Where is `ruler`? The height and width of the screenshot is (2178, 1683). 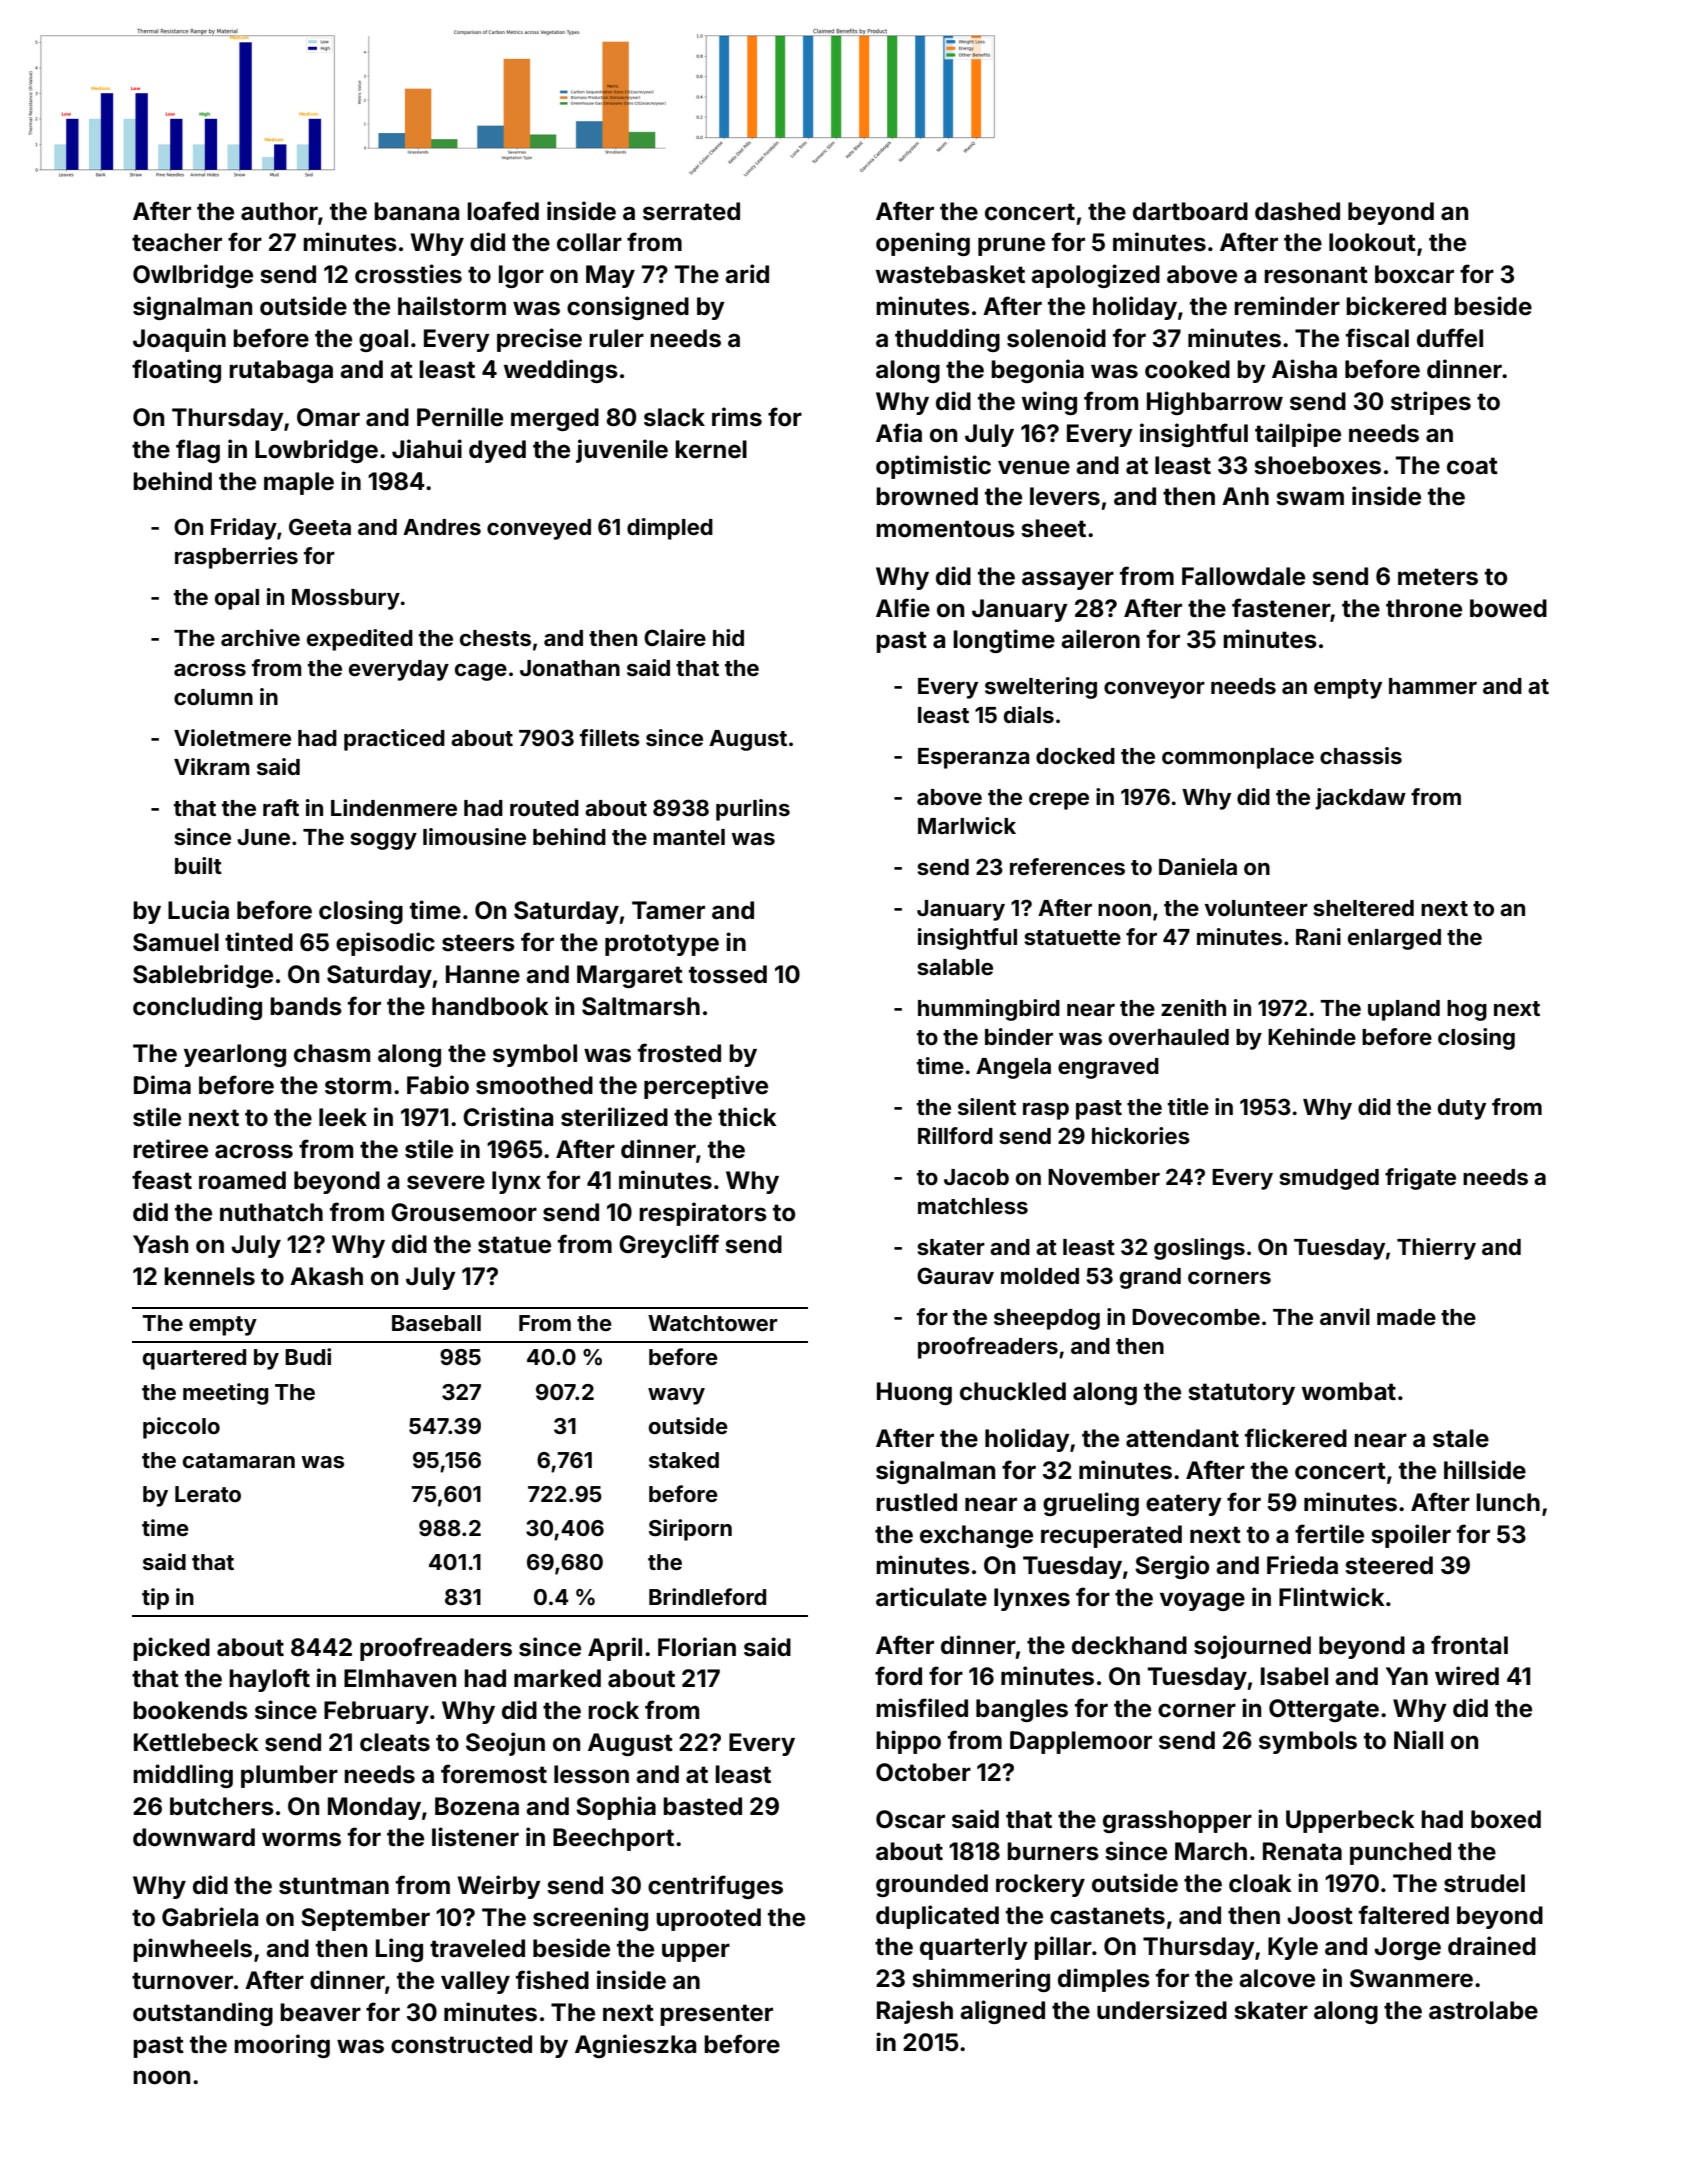
ruler is located at coordinates (616, 338).
